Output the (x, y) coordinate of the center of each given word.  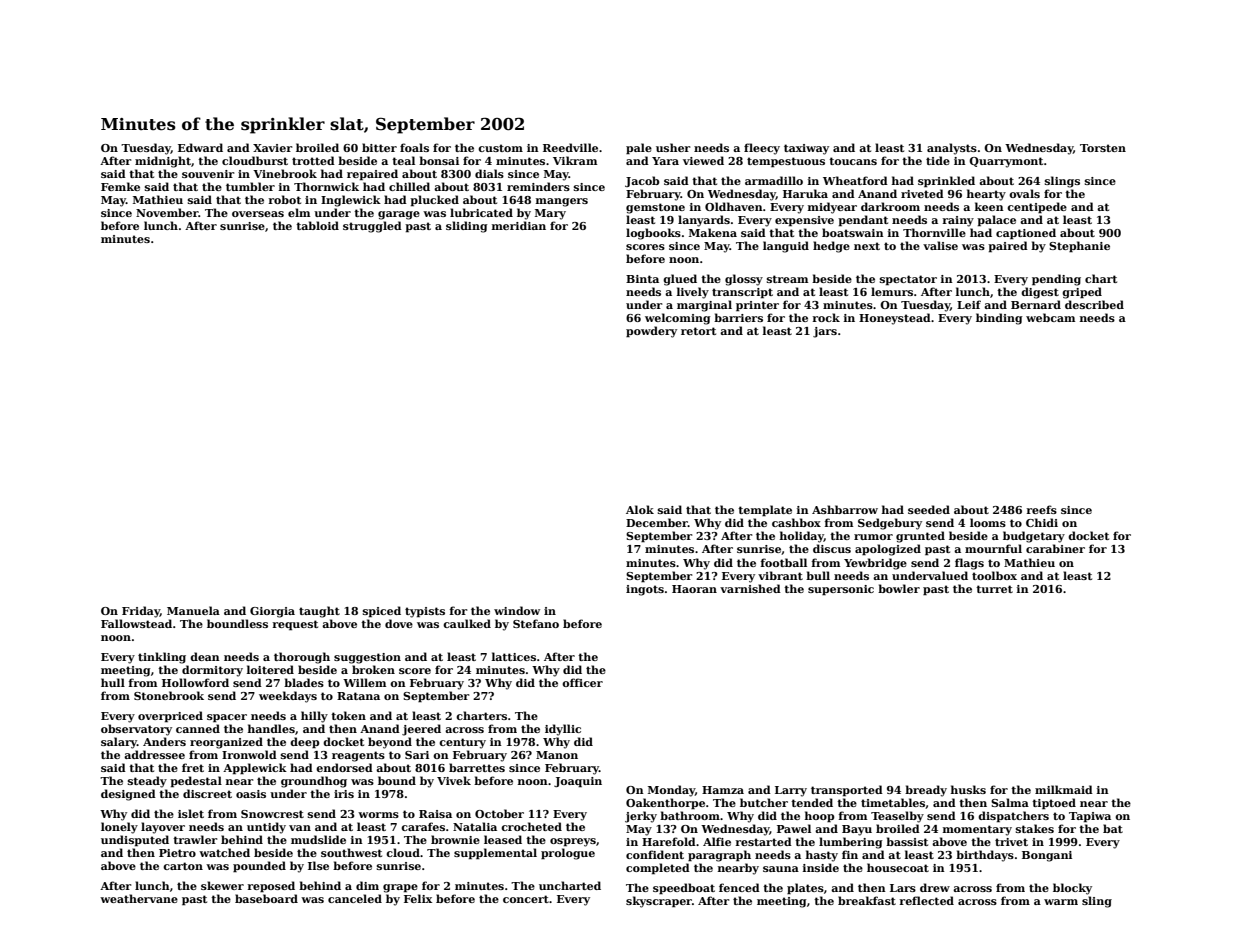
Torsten (1103, 148)
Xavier (273, 148)
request (295, 625)
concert (526, 899)
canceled (355, 898)
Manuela (193, 610)
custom (500, 148)
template (765, 511)
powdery (651, 332)
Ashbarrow (845, 509)
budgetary (1034, 537)
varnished (750, 588)
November (167, 212)
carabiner (1055, 548)
